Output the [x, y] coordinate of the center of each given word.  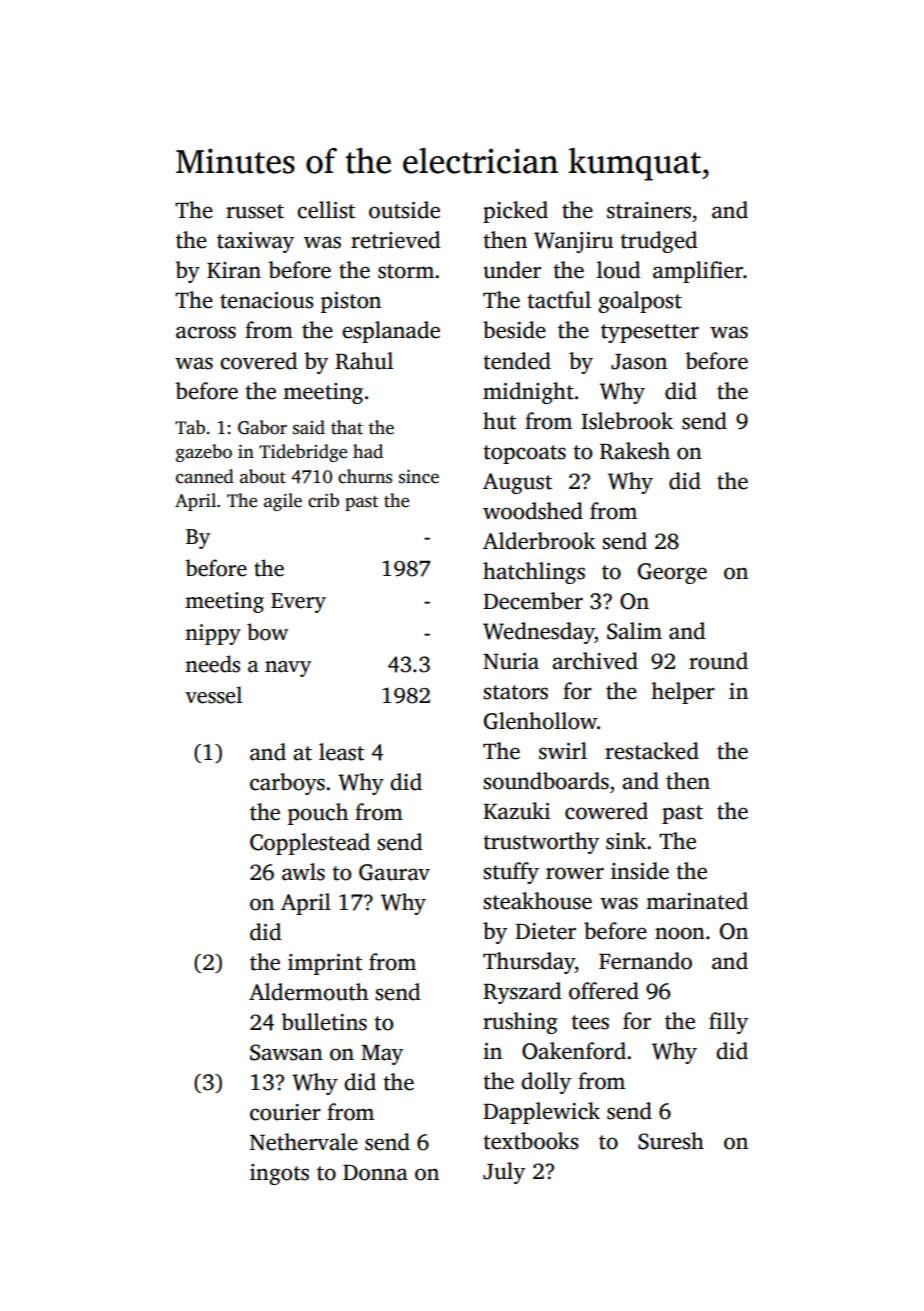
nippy [213, 634]
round [718, 661]
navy [288, 669]
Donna [375, 1173]
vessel [213, 695]
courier [285, 1112]
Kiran [234, 270]
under [512, 270]
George [672, 573]
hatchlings [534, 573]
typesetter [650, 333]
